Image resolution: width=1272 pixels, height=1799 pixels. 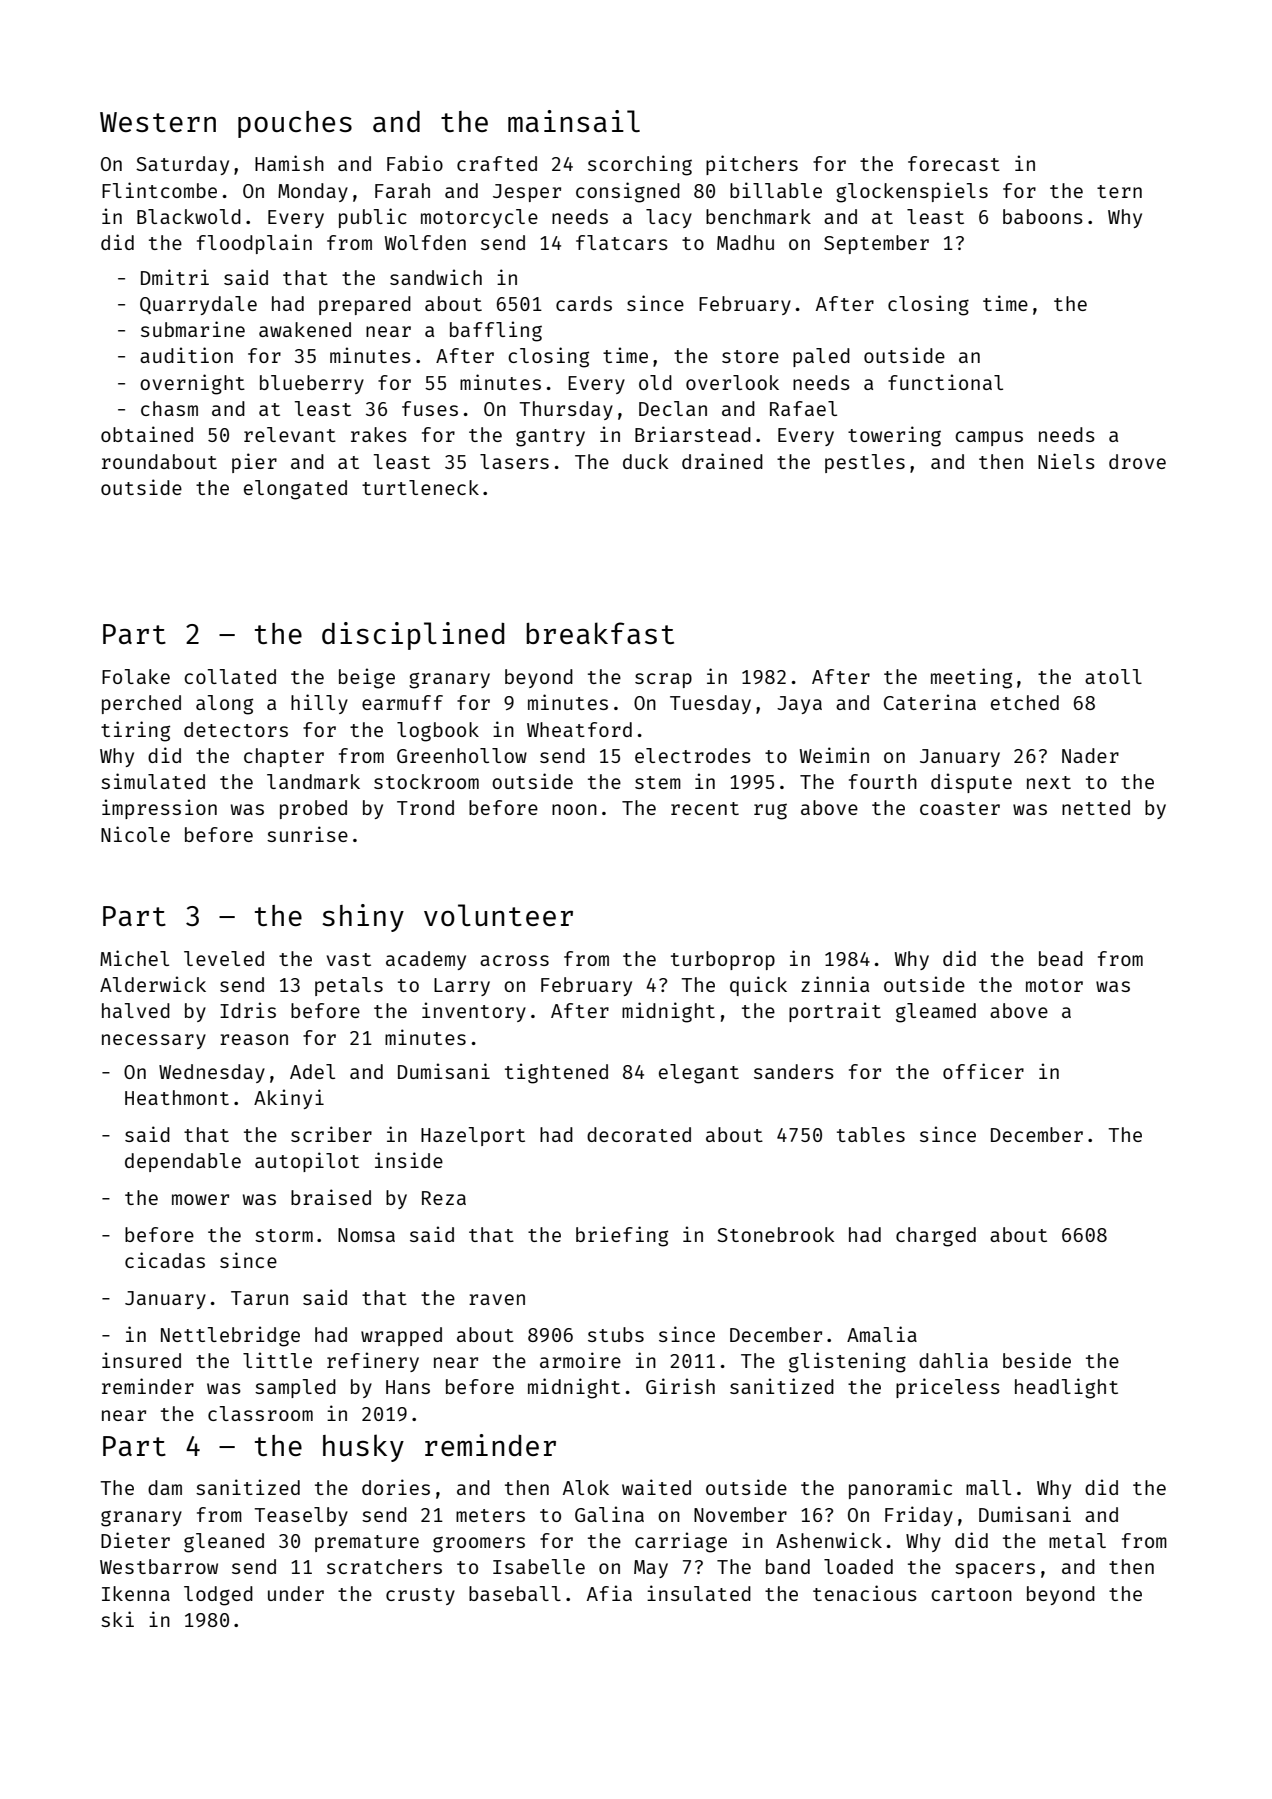 I want to click on bead, so click(x=1061, y=958).
